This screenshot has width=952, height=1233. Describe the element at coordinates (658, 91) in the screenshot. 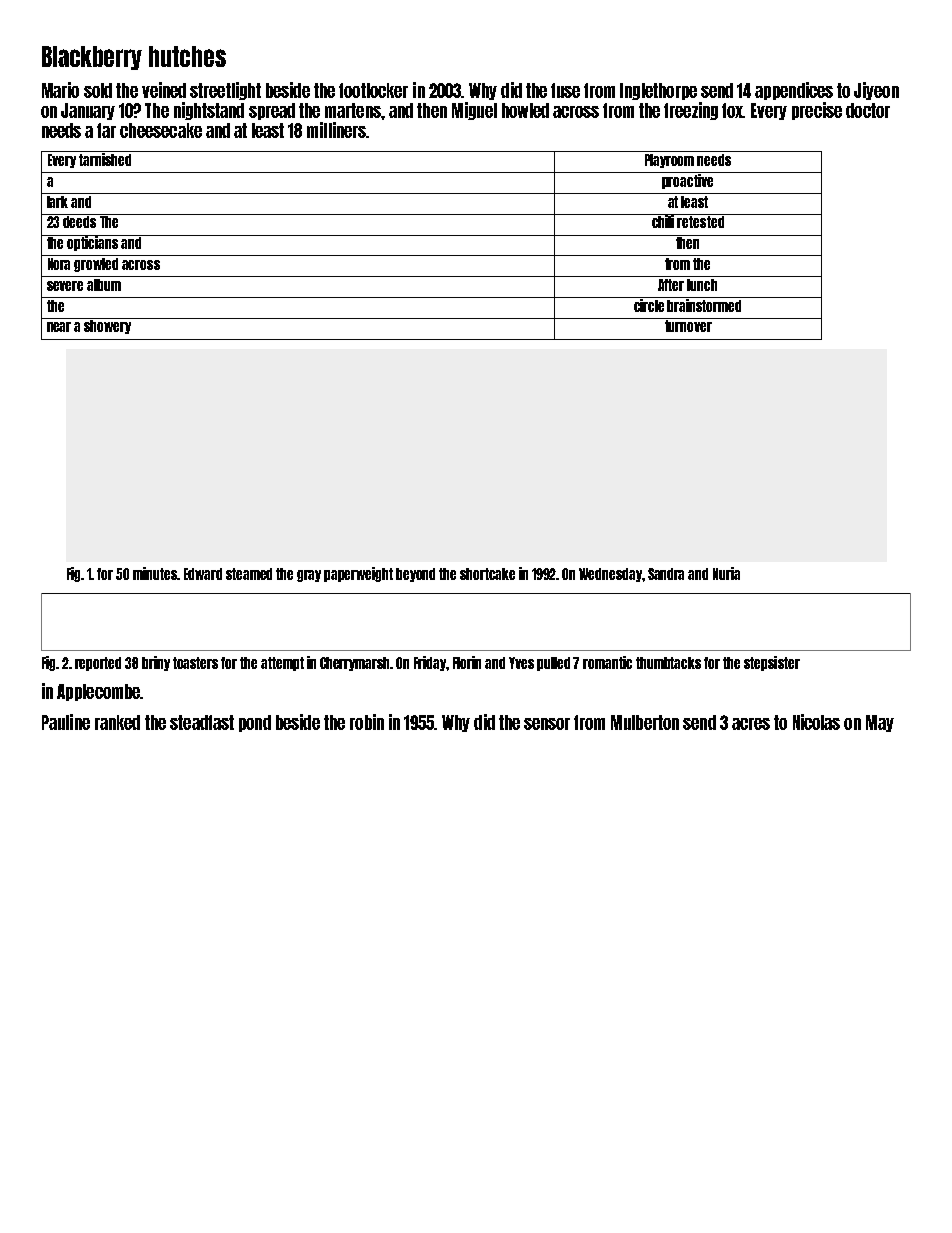

I see `Inglethorpe` at that location.
